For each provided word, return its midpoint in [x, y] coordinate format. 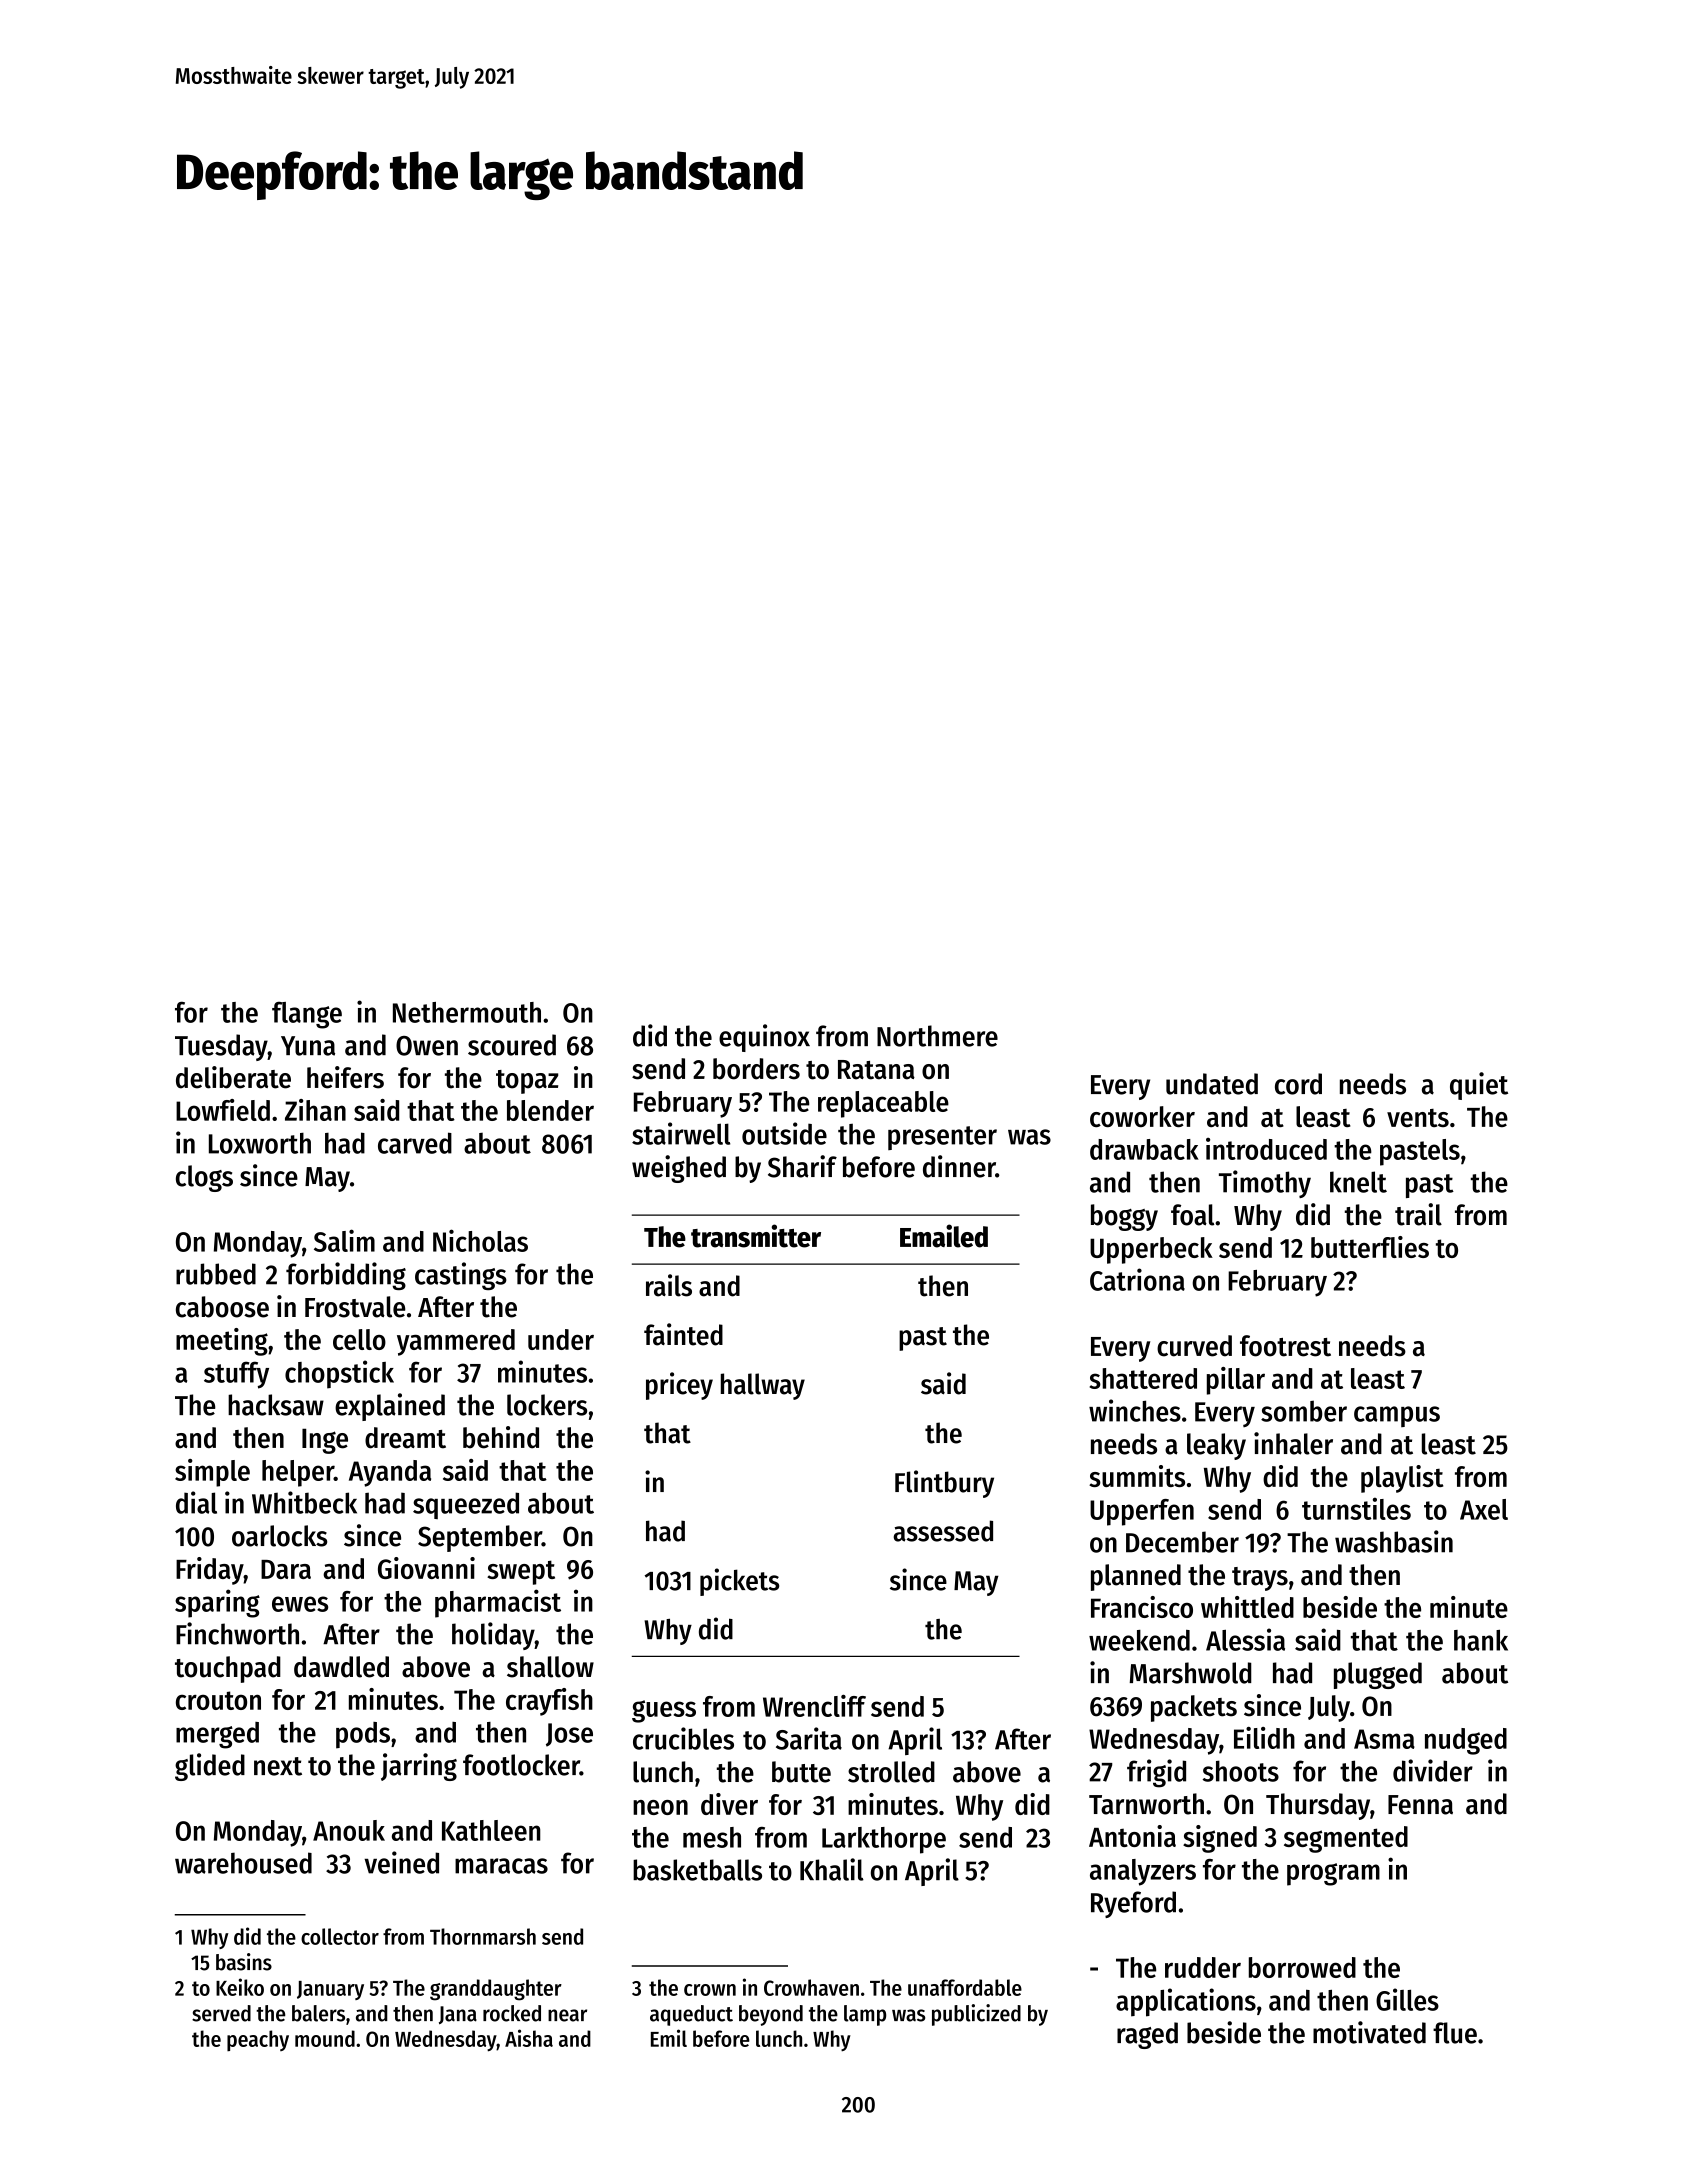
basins [244, 1962]
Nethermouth [467, 1012]
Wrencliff [814, 1705]
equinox [764, 1038]
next [278, 1766]
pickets [739, 1582]
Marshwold [1190, 1673]
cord [1298, 1084]
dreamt [405, 1438]
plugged [1378, 1675]
